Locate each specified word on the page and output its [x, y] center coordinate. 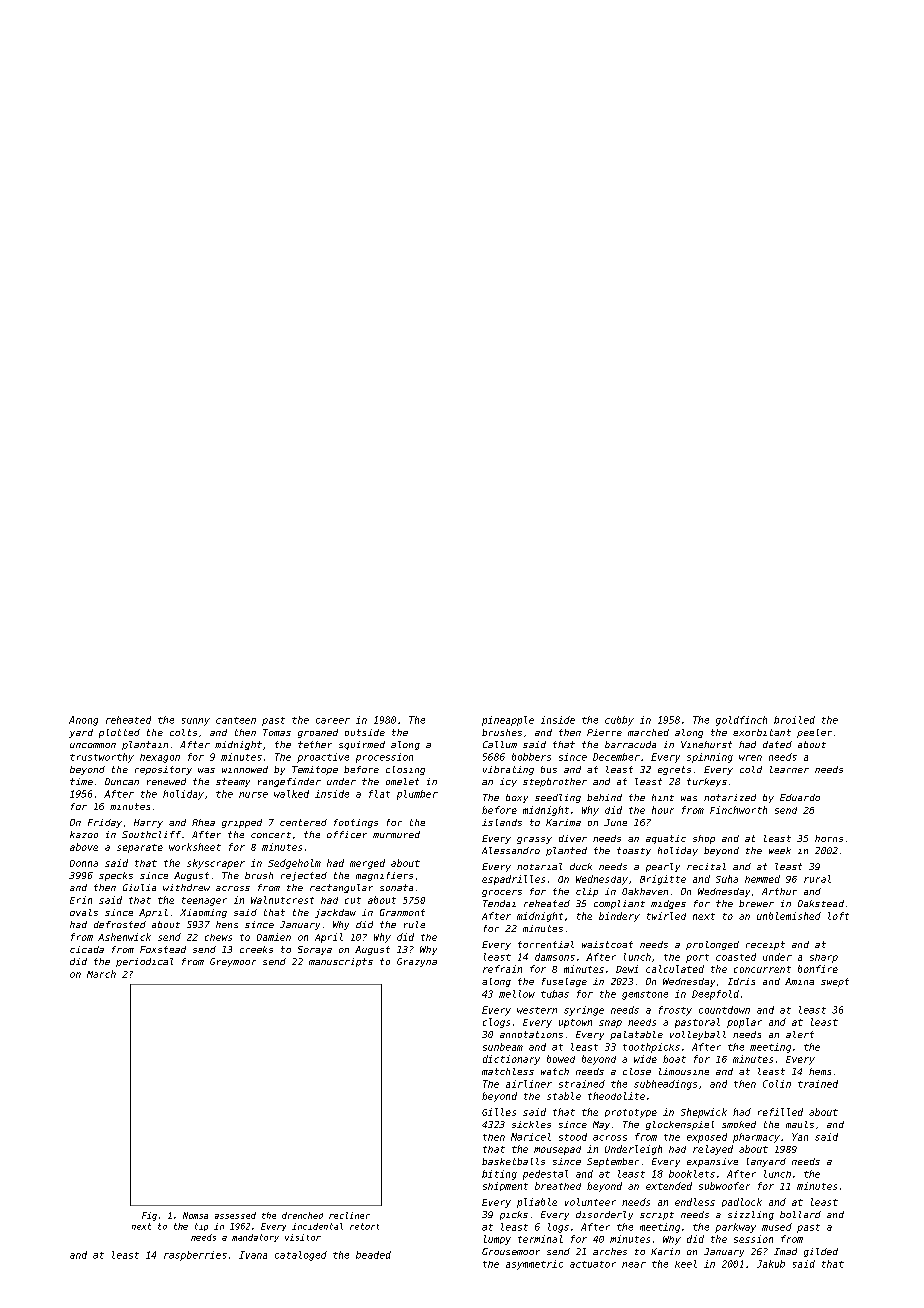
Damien [274, 937]
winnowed [245, 769]
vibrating [508, 770]
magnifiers [384, 876]
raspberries [195, 1256]
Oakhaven [645, 891]
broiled [794, 720]
